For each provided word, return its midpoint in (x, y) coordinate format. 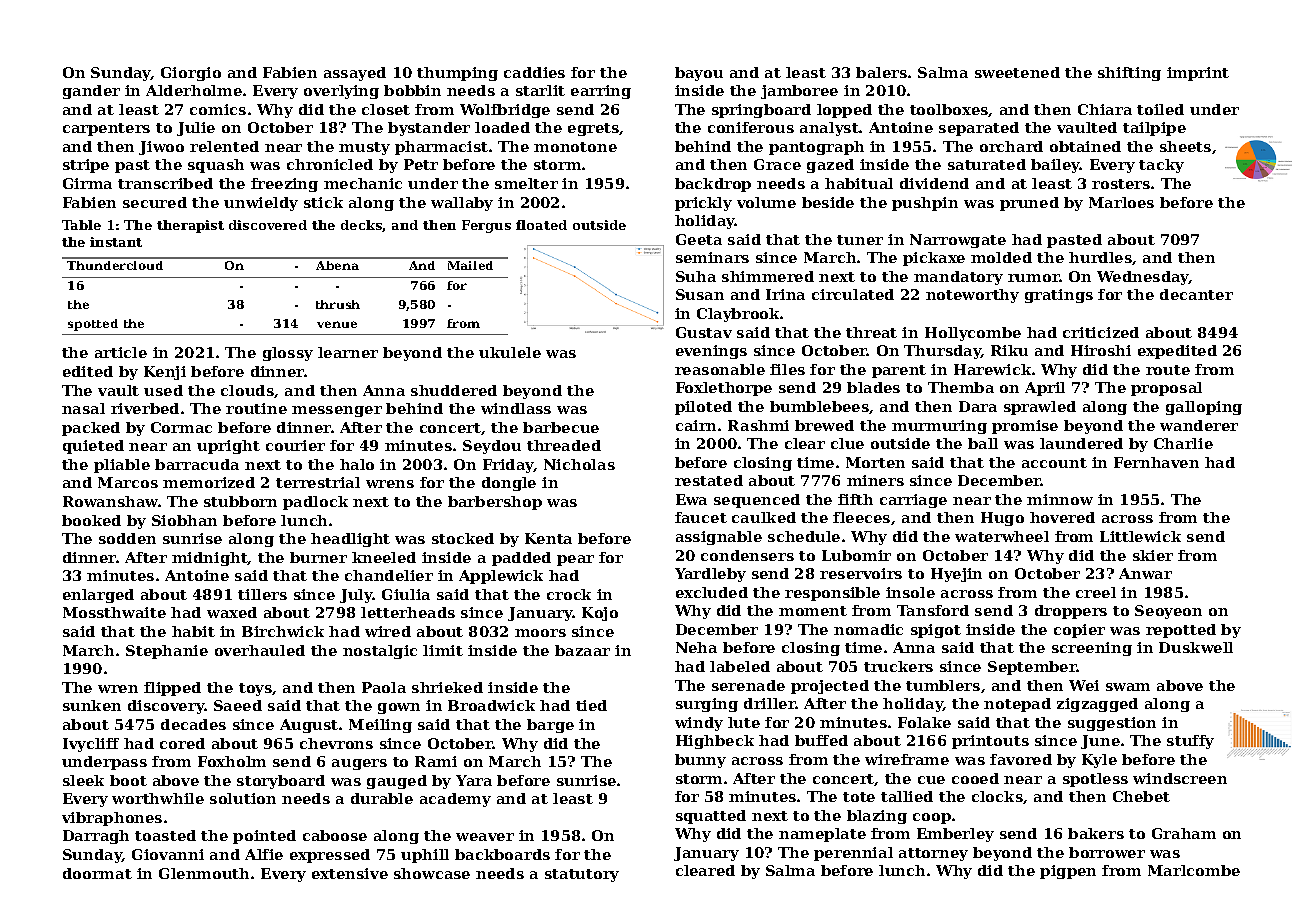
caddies (534, 72)
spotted (93, 325)
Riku (1009, 350)
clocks (997, 796)
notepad (1017, 705)
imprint (1198, 74)
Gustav (704, 332)
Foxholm (232, 761)
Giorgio (191, 74)
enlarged (98, 596)
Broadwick (491, 705)
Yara (474, 780)
